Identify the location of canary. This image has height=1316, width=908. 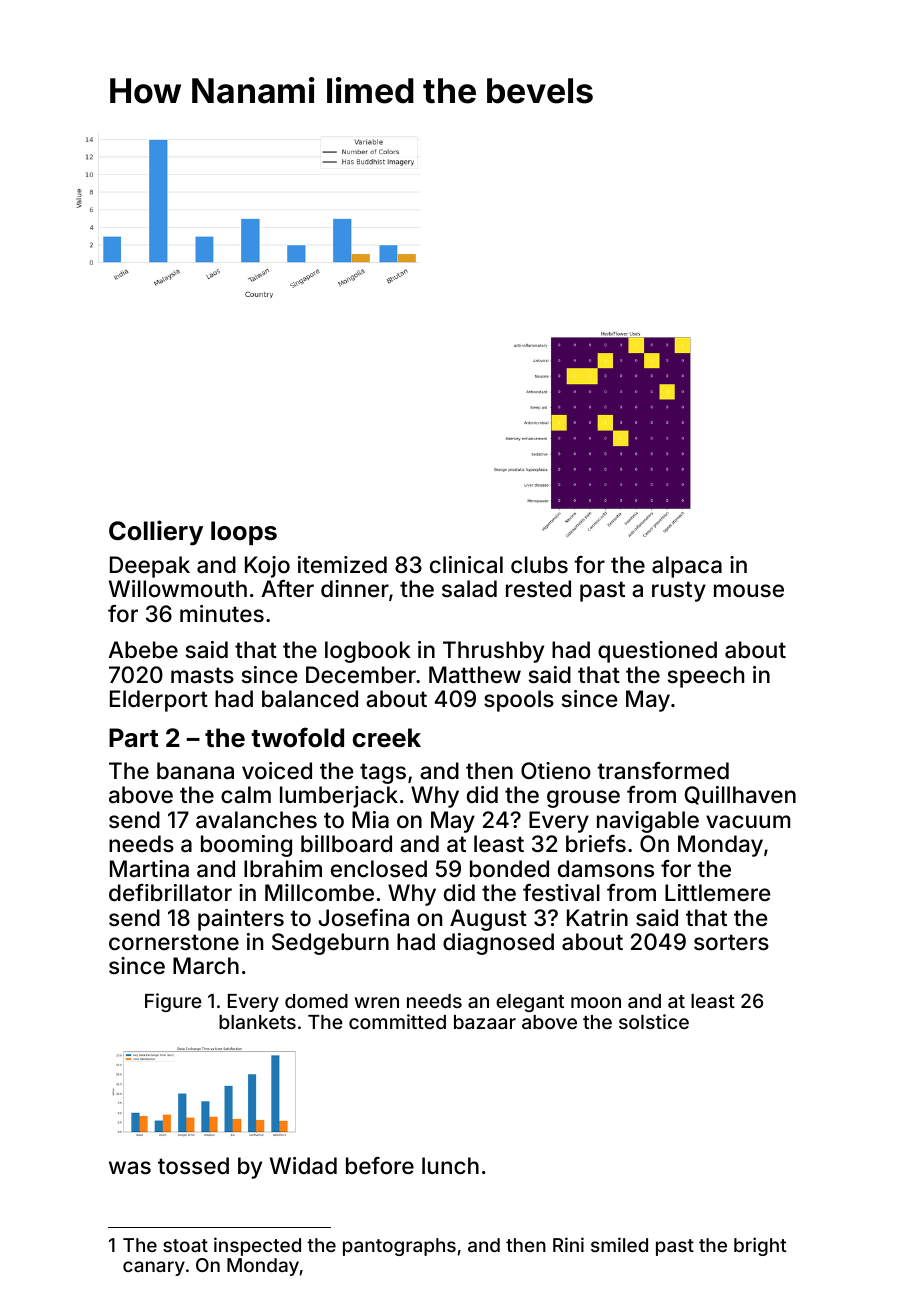
(154, 1268).
